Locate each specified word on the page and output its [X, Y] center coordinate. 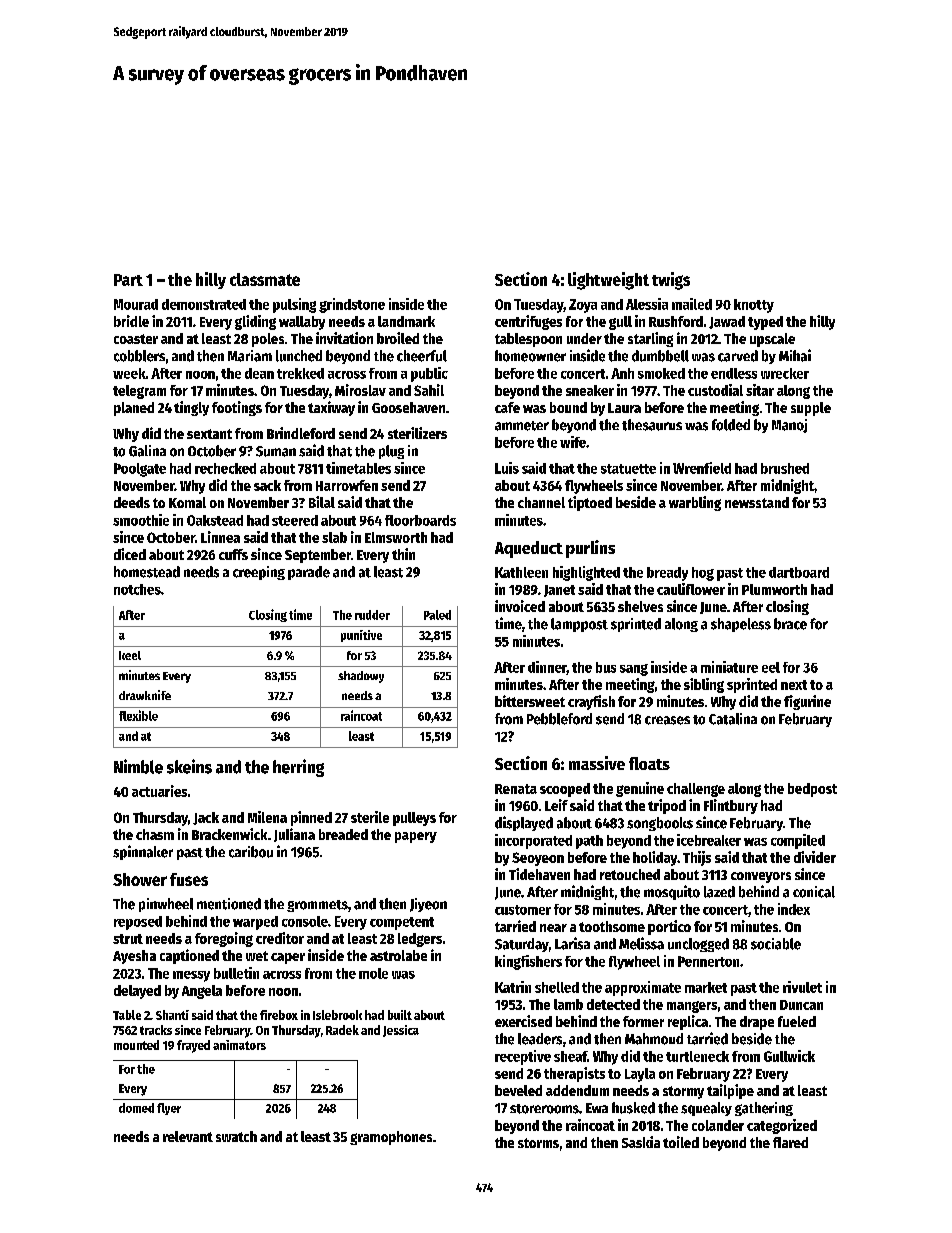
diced [130, 554]
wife [573, 442]
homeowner [530, 356]
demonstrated [204, 304]
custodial [715, 390]
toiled [681, 1142]
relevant [188, 1136]
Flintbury [731, 806]
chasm [155, 834]
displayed [524, 823]
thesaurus [652, 425]
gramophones [391, 1138]
